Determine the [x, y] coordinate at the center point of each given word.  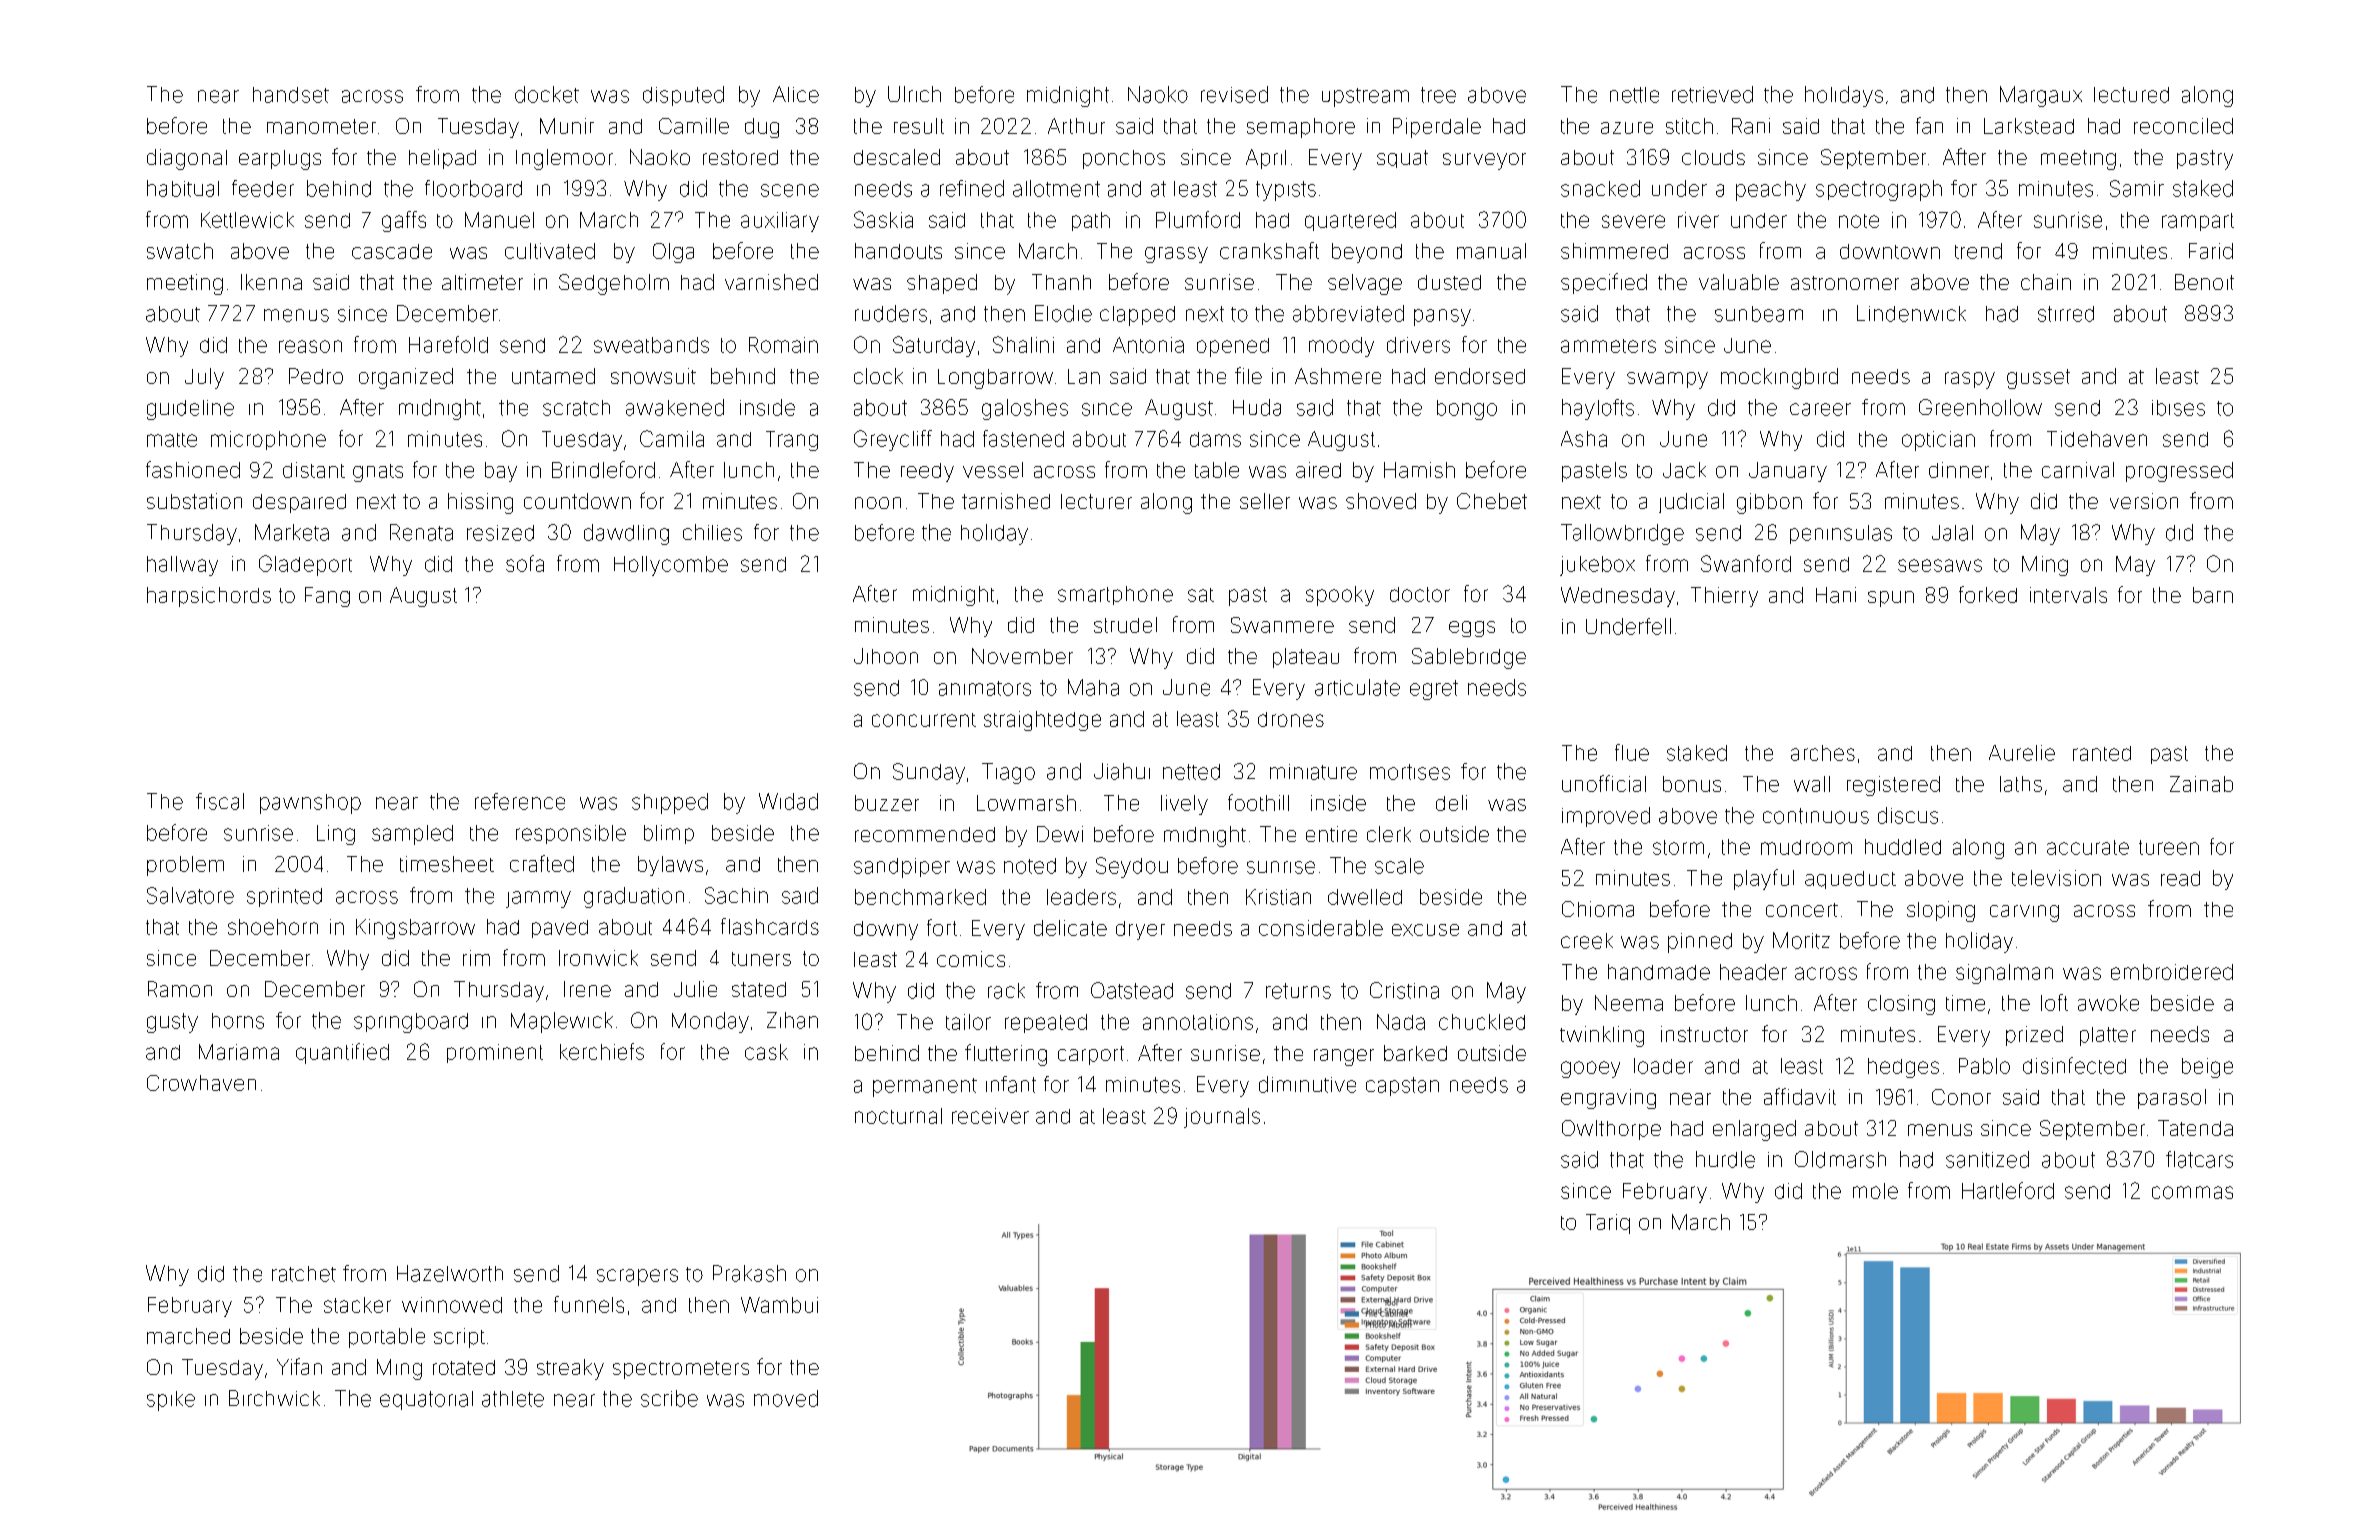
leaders [1081, 897]
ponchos [1124, 159]
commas [2192, 1192]
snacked [1600, 188]
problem [185, 866]
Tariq [1608, 1224]
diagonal [187, 159]
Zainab [2201, 784]
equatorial [426, 1400]
